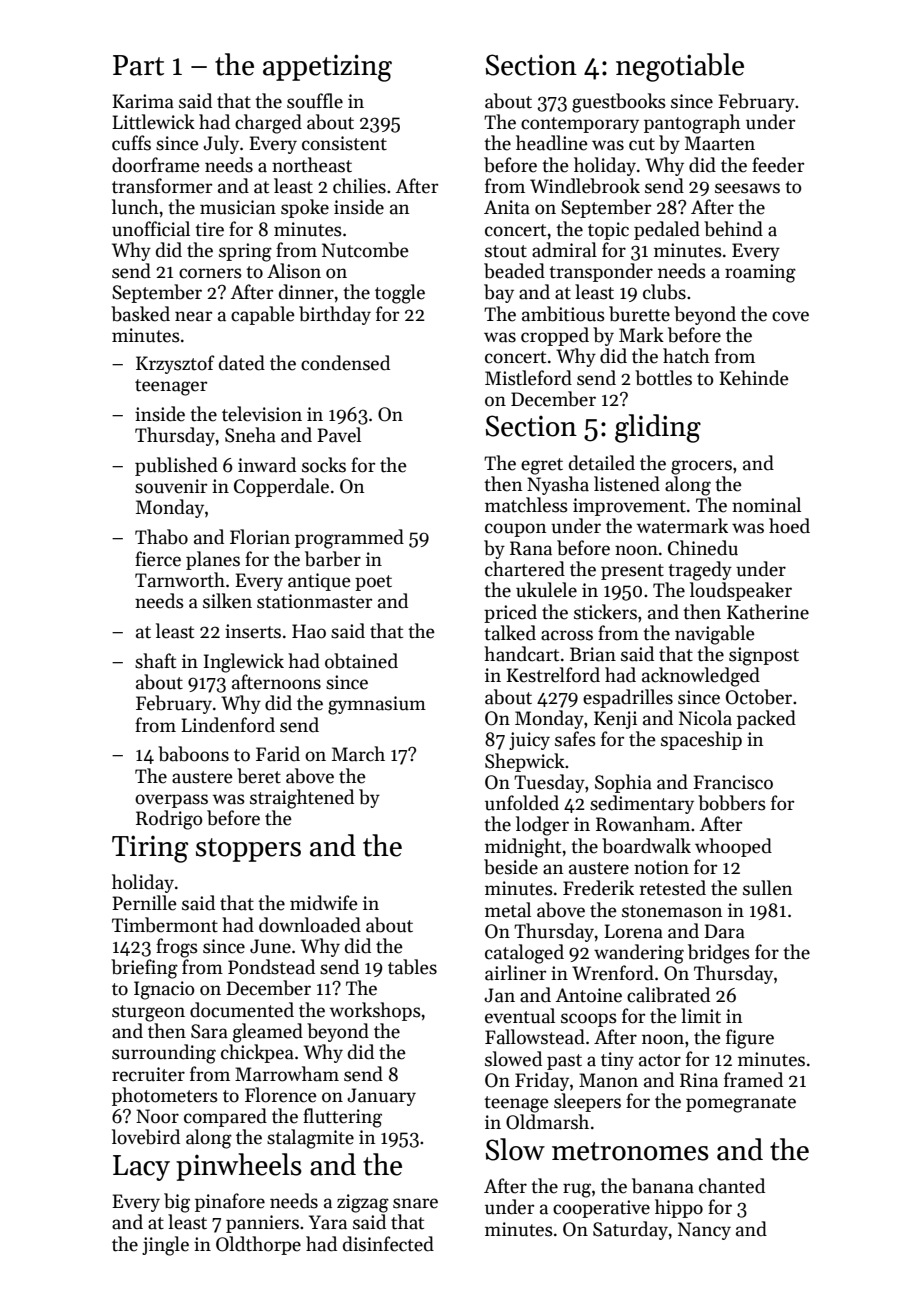 The width and height of the screenshot is (924, 1314). Describe the element at coordinates (165, 1096) in the screenshot. I see `photometers` at that location.
